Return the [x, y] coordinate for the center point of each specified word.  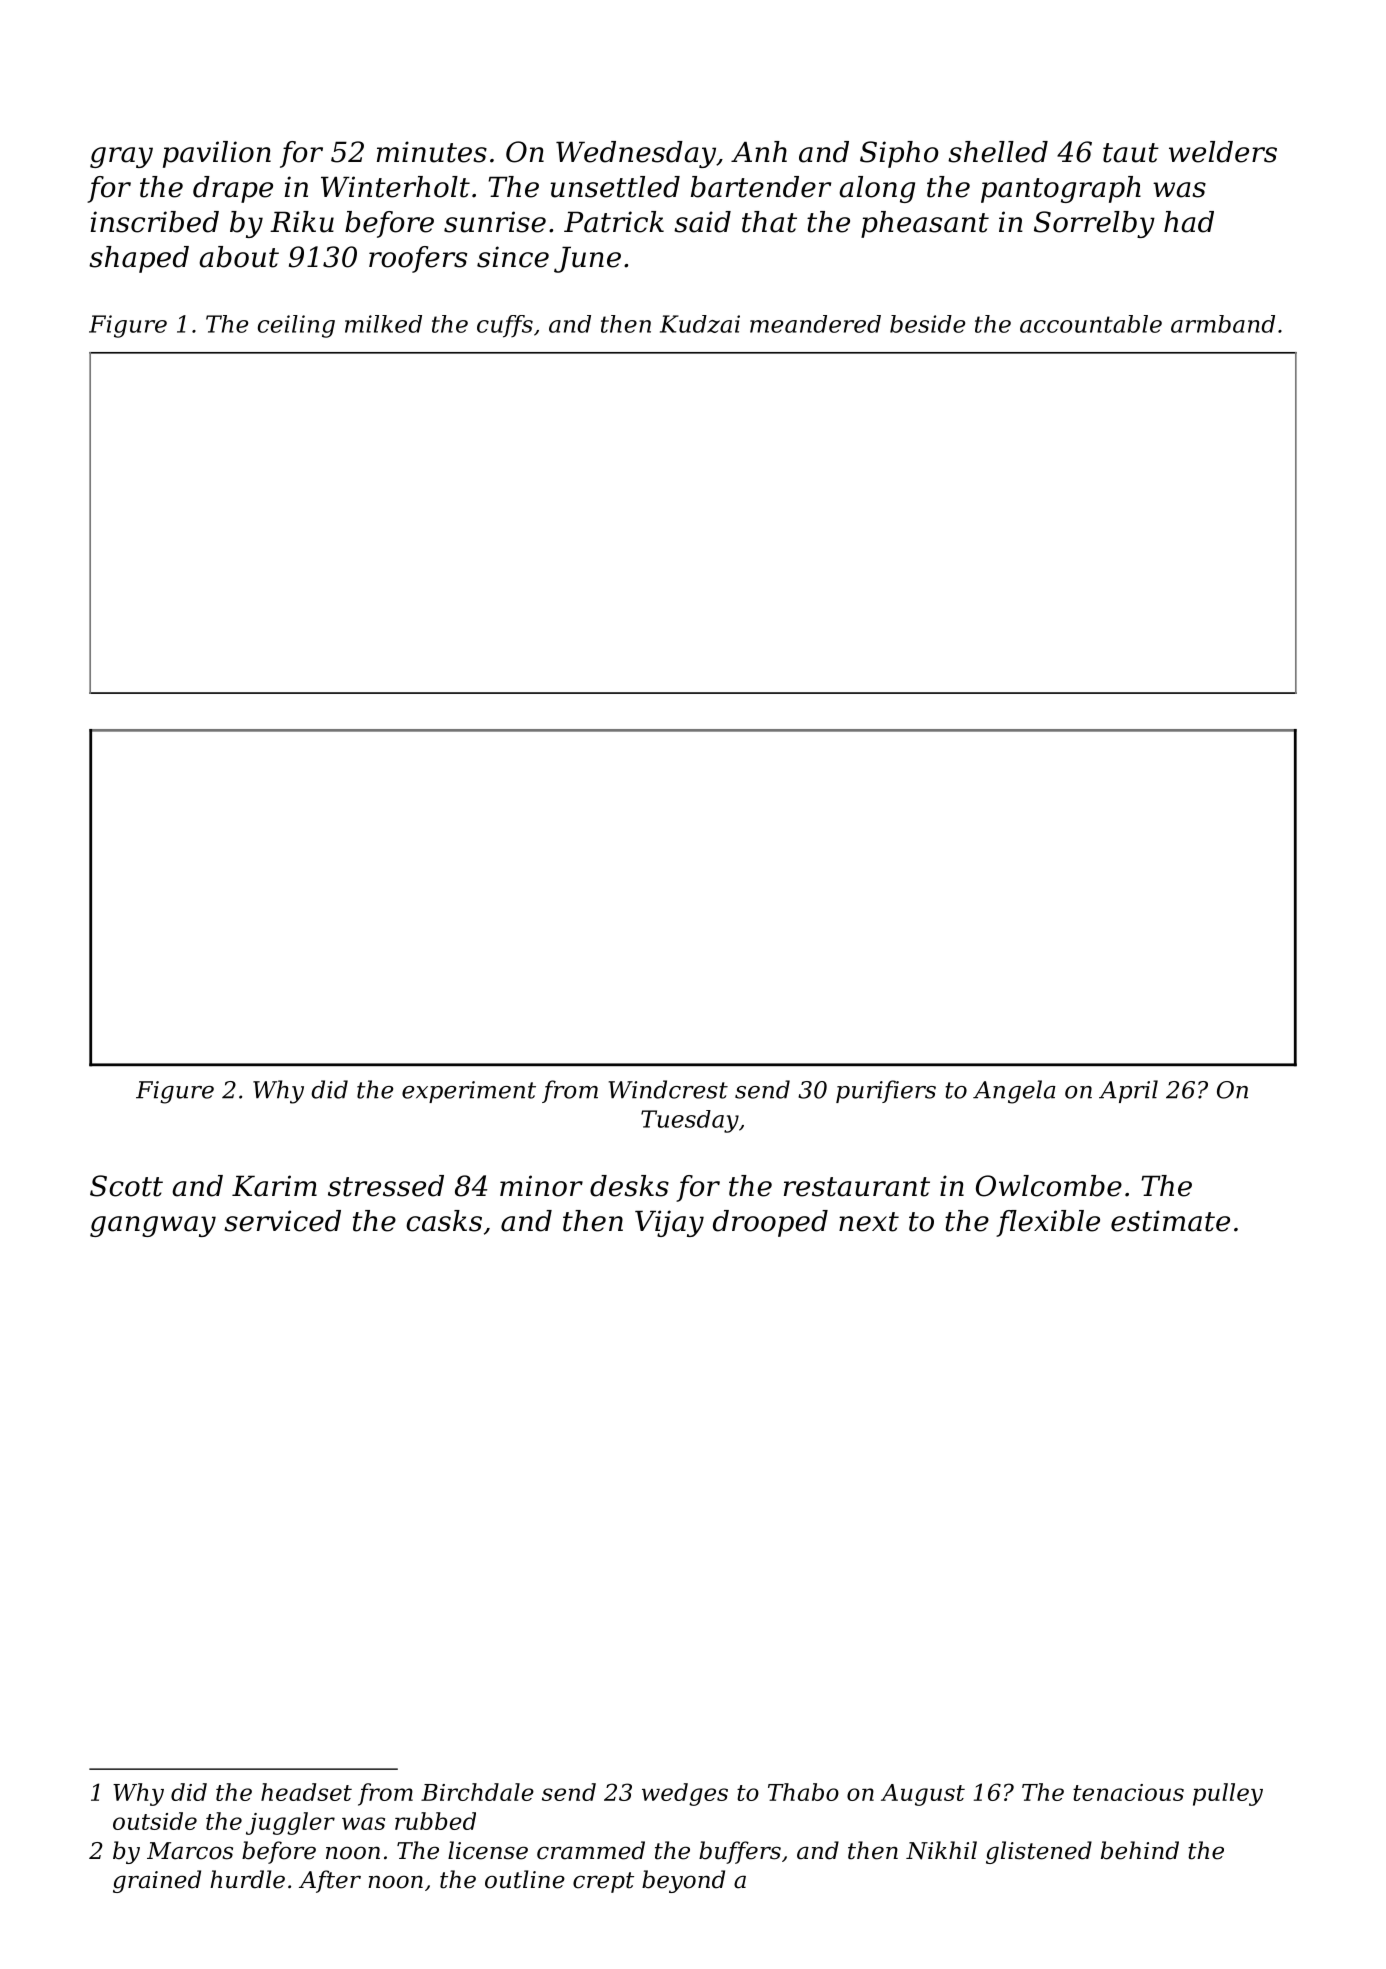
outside [155, 1821]
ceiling [296, 326]
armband [1223, 324]
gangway [153, 1226]
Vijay [669, 1223]
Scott [126, 1186]
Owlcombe [1049, 1186]
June [587, 259]
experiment [469, 1092]
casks [444, 1221]
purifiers [886, 1091]
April [1128, 1091]
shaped [139, 259]
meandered [815, 324]
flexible [1048, 1223]
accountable [1091, 324]
